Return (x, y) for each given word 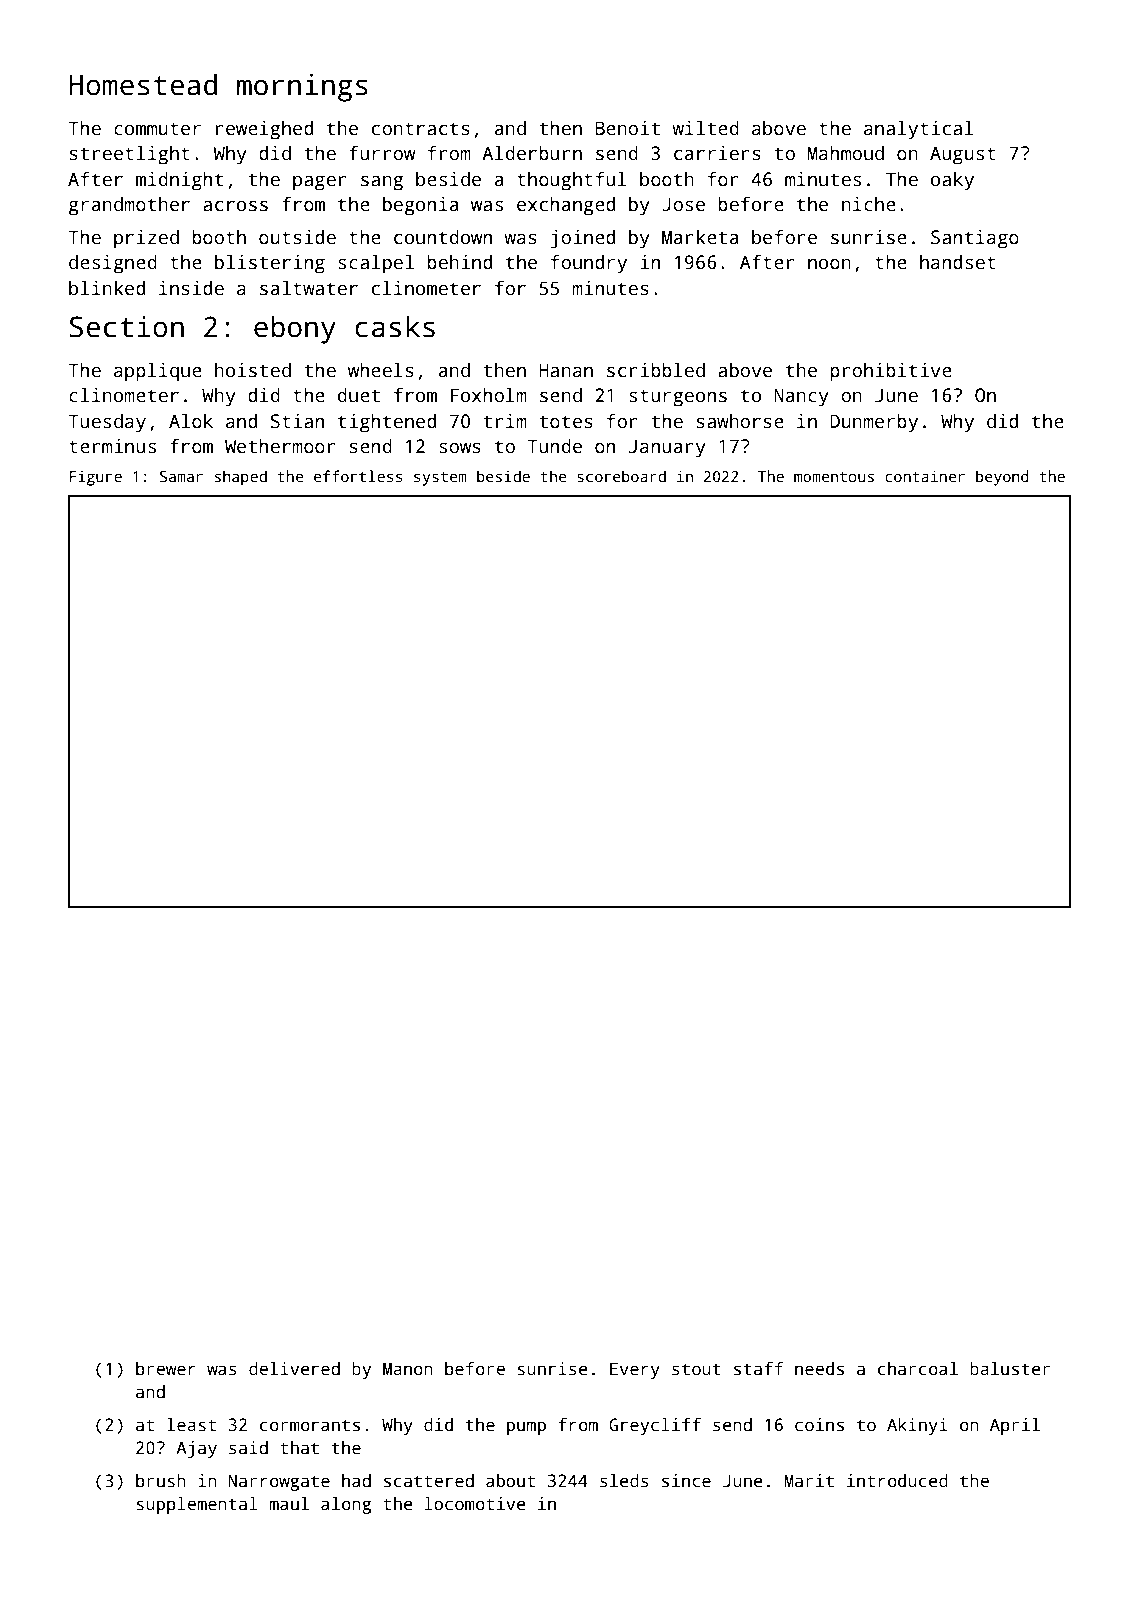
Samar (181, 476)
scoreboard (621, 476)
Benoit (627, 128)
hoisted (253, 370)
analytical (919, 130)
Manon (408, 1369)
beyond (1002, 478)
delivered (294, 1369)
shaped (241, 478)
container (925, 476)
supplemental (197, 1505)
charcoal (918, 1369)
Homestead (143, 84)
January (667, 448)
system (440, 479)
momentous (834, 477)
